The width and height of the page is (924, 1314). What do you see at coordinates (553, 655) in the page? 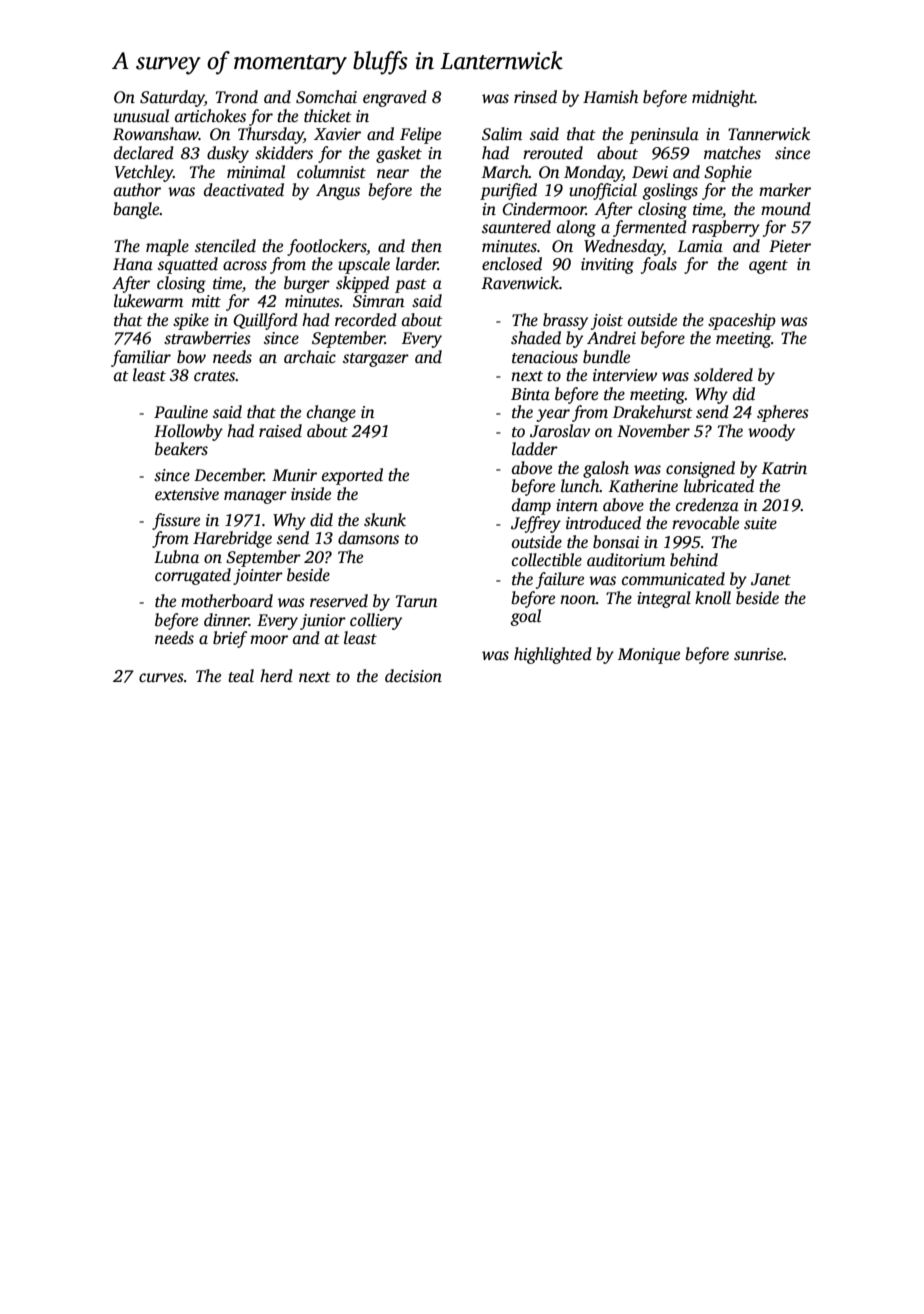
I see `highlighted` at bounding box center [553, 655].
